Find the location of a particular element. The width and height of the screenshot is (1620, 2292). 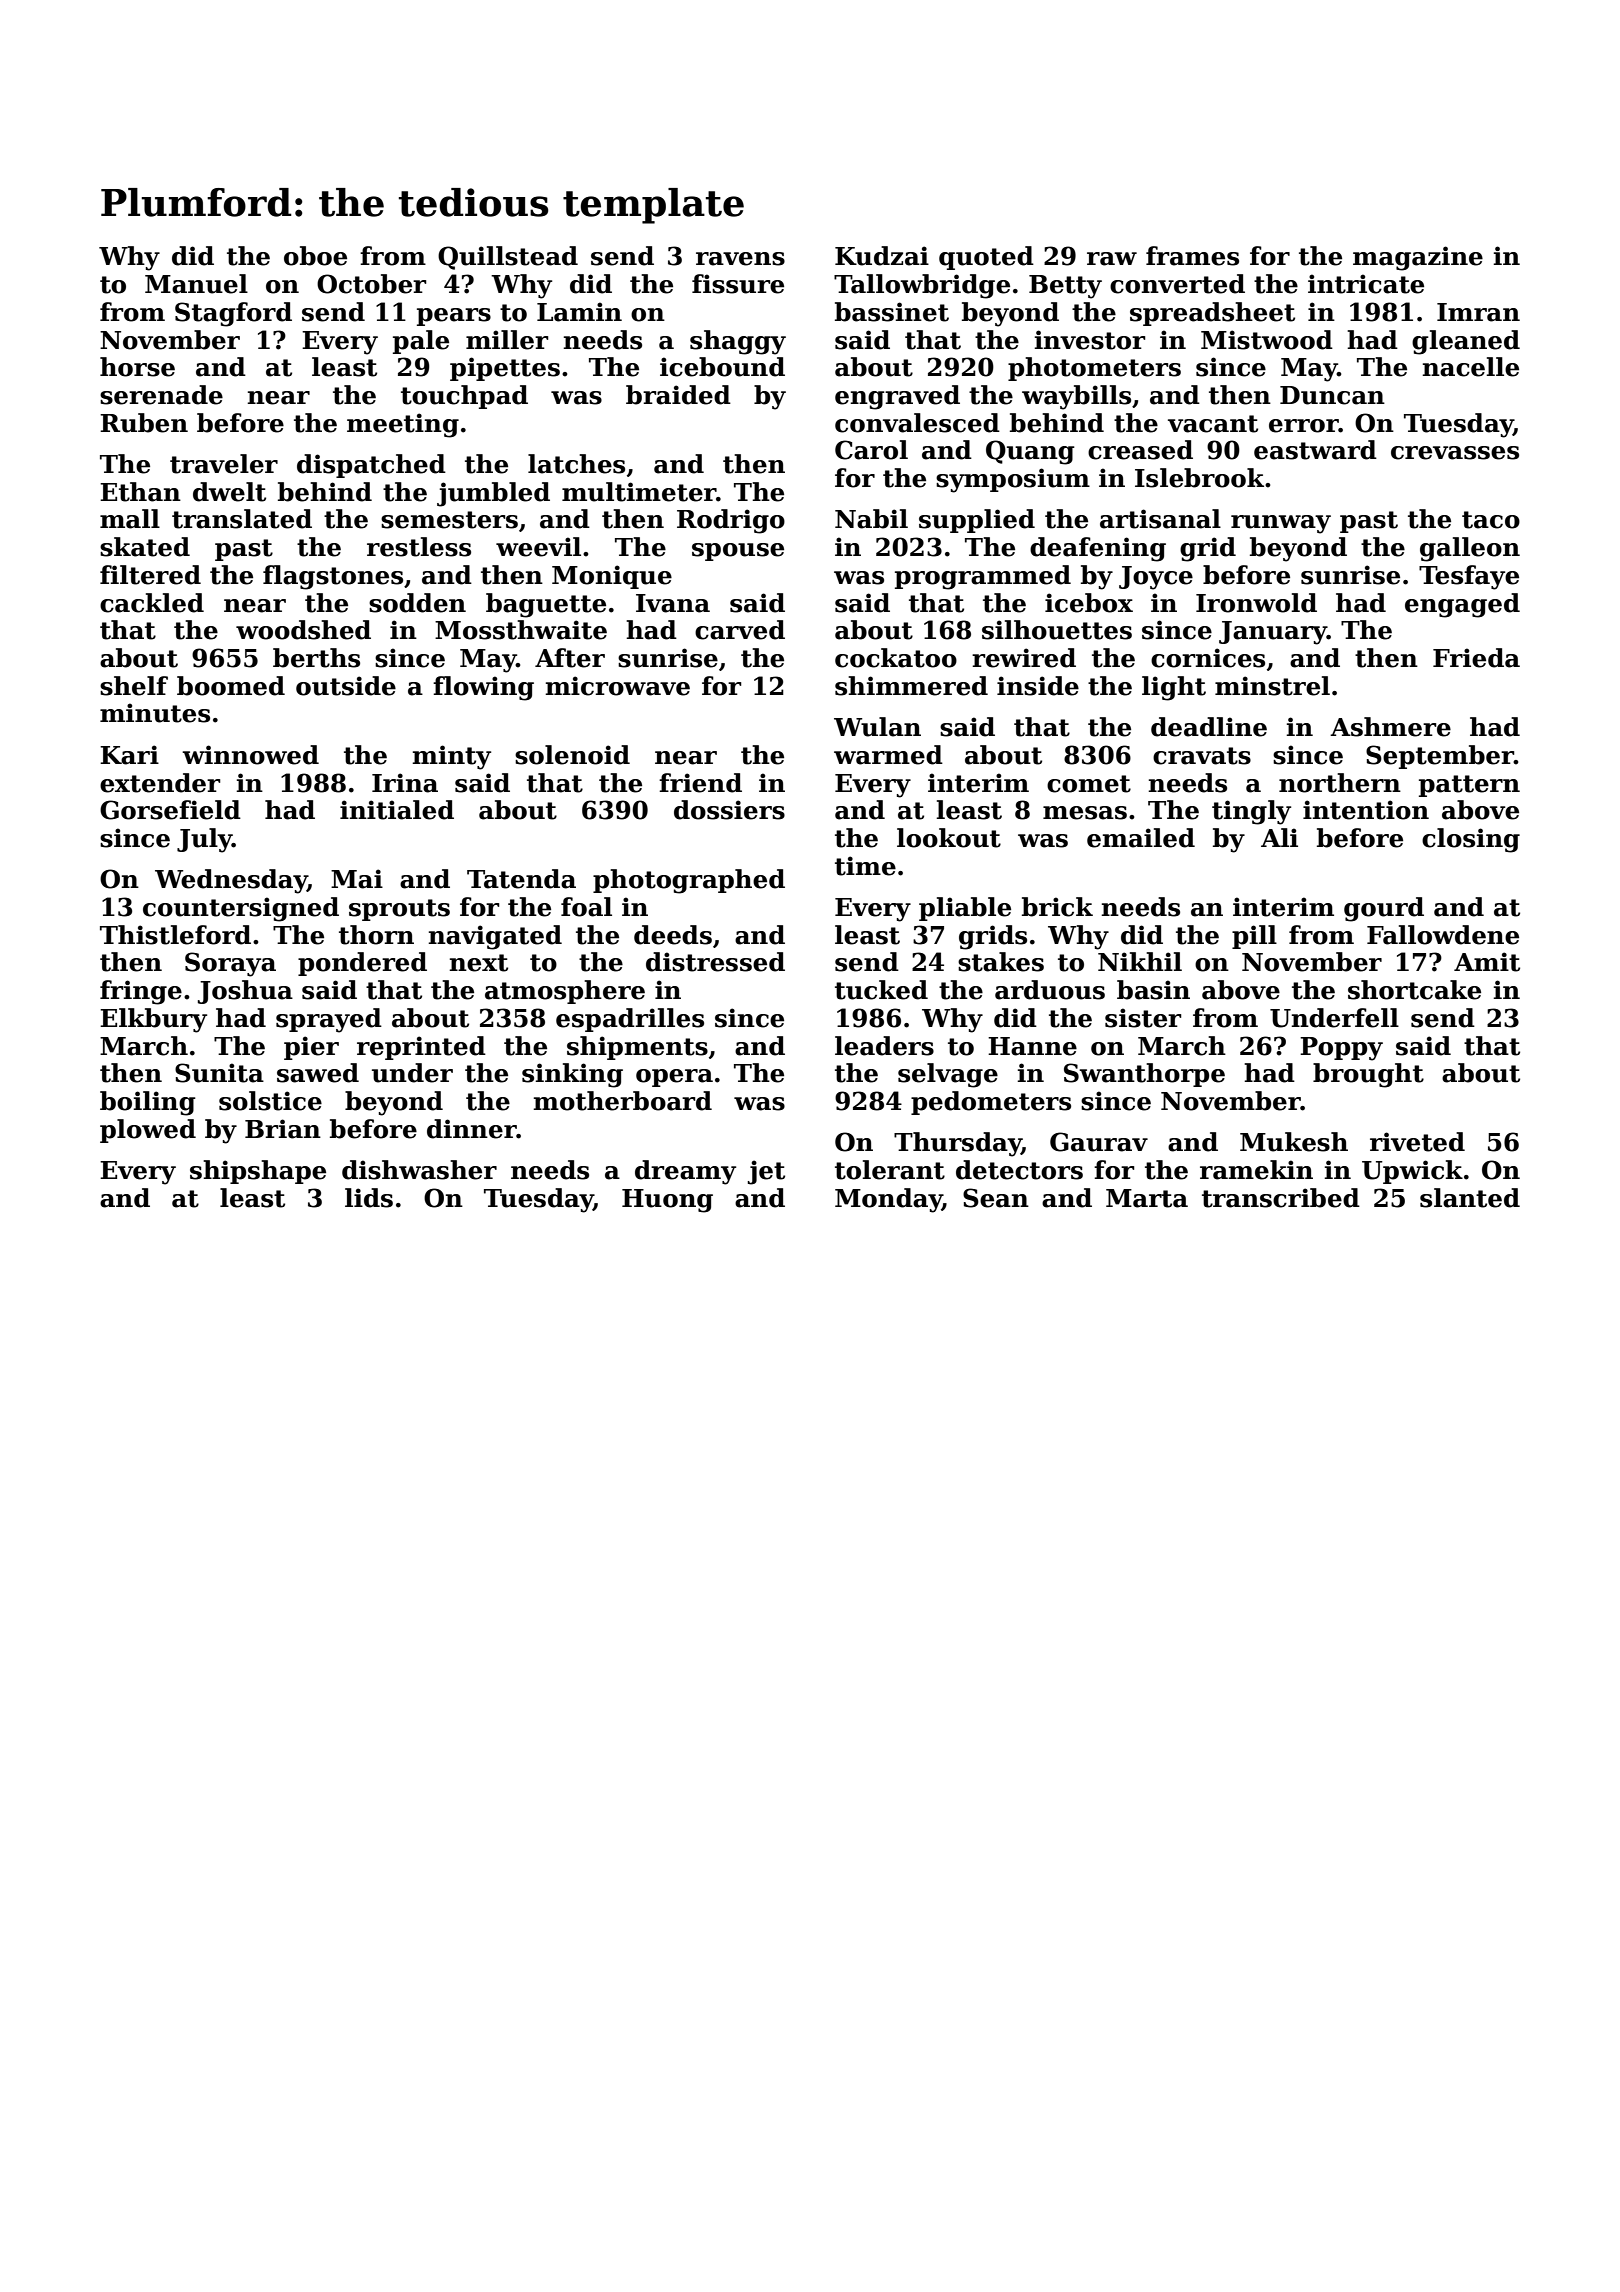

Nikhil is located at coordinates (1140, 961).
